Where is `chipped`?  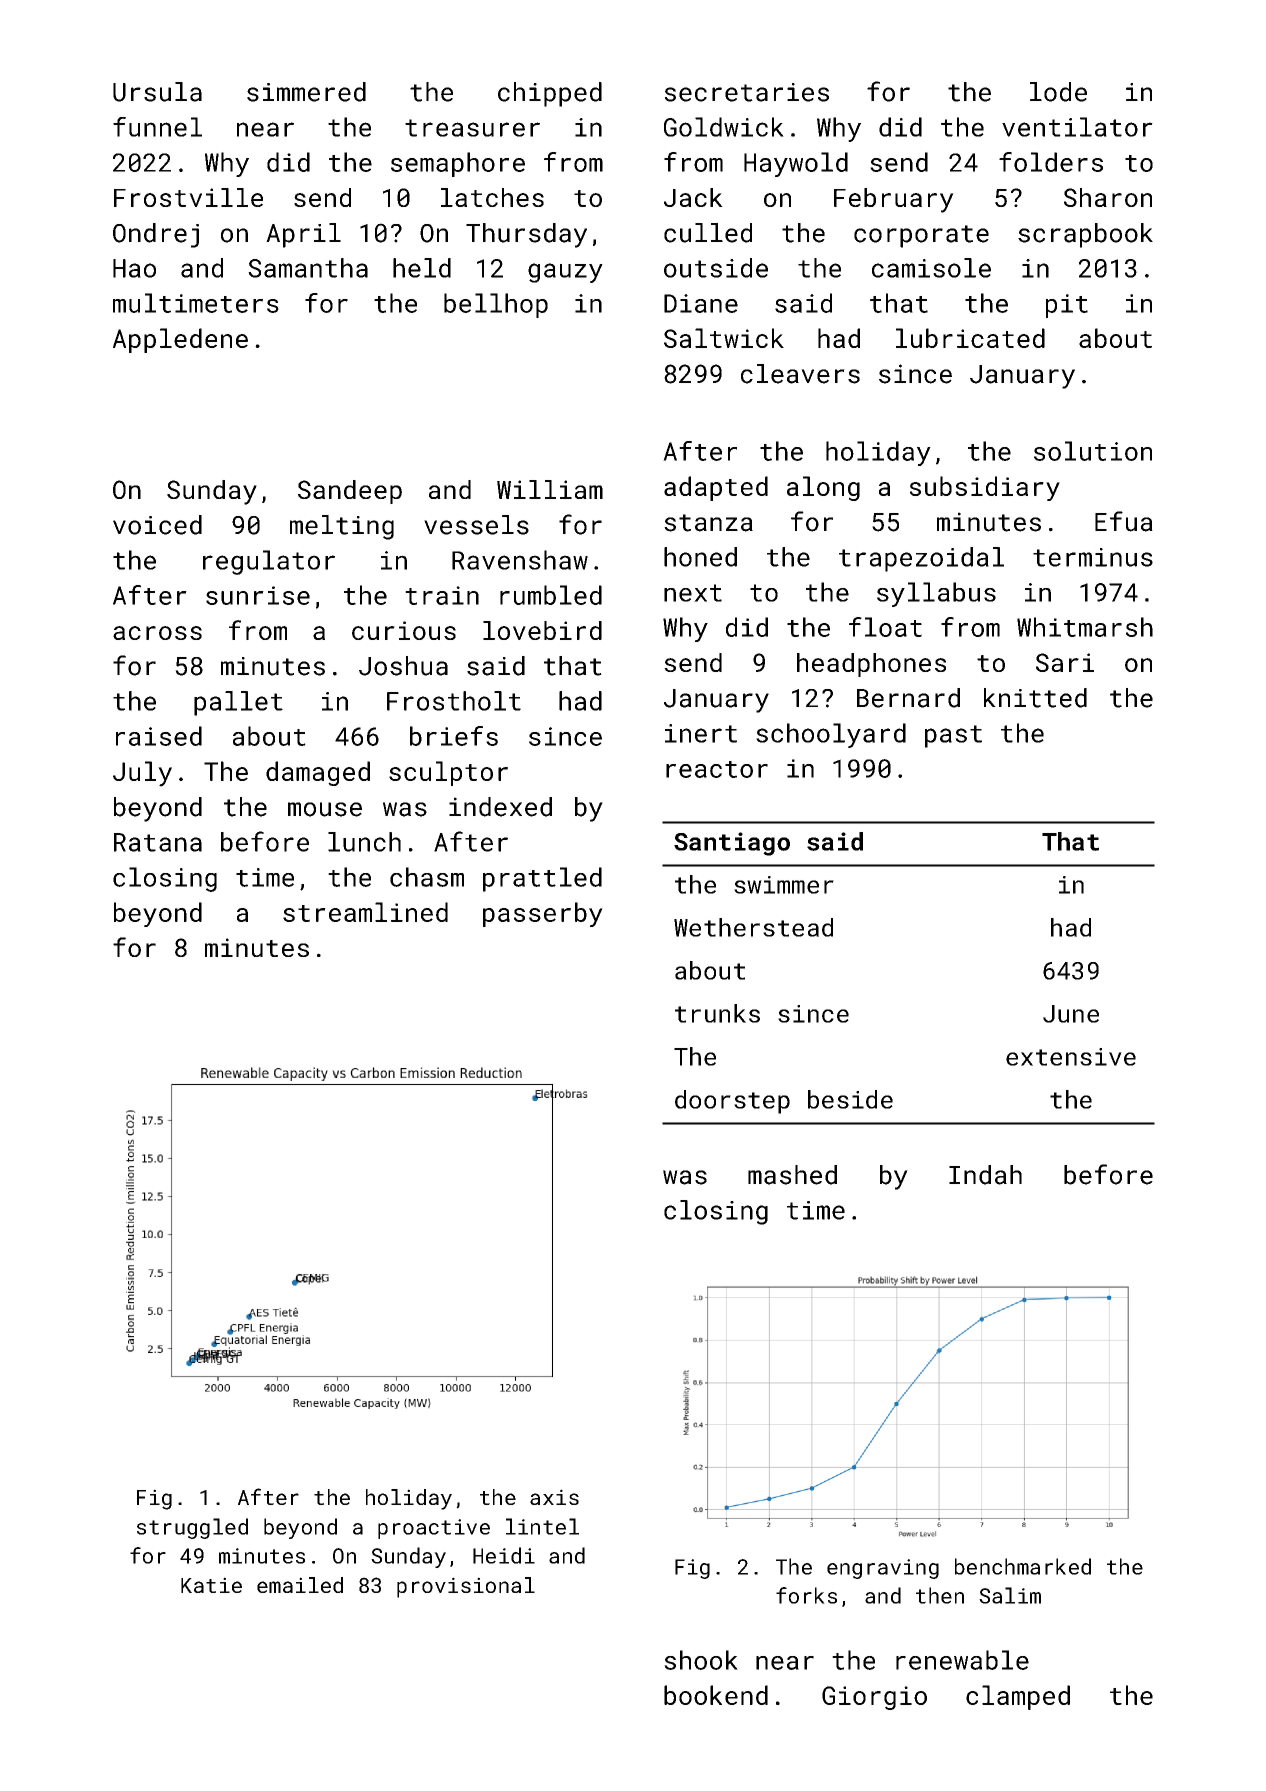 chipped is located at coordinates (550, 94).
